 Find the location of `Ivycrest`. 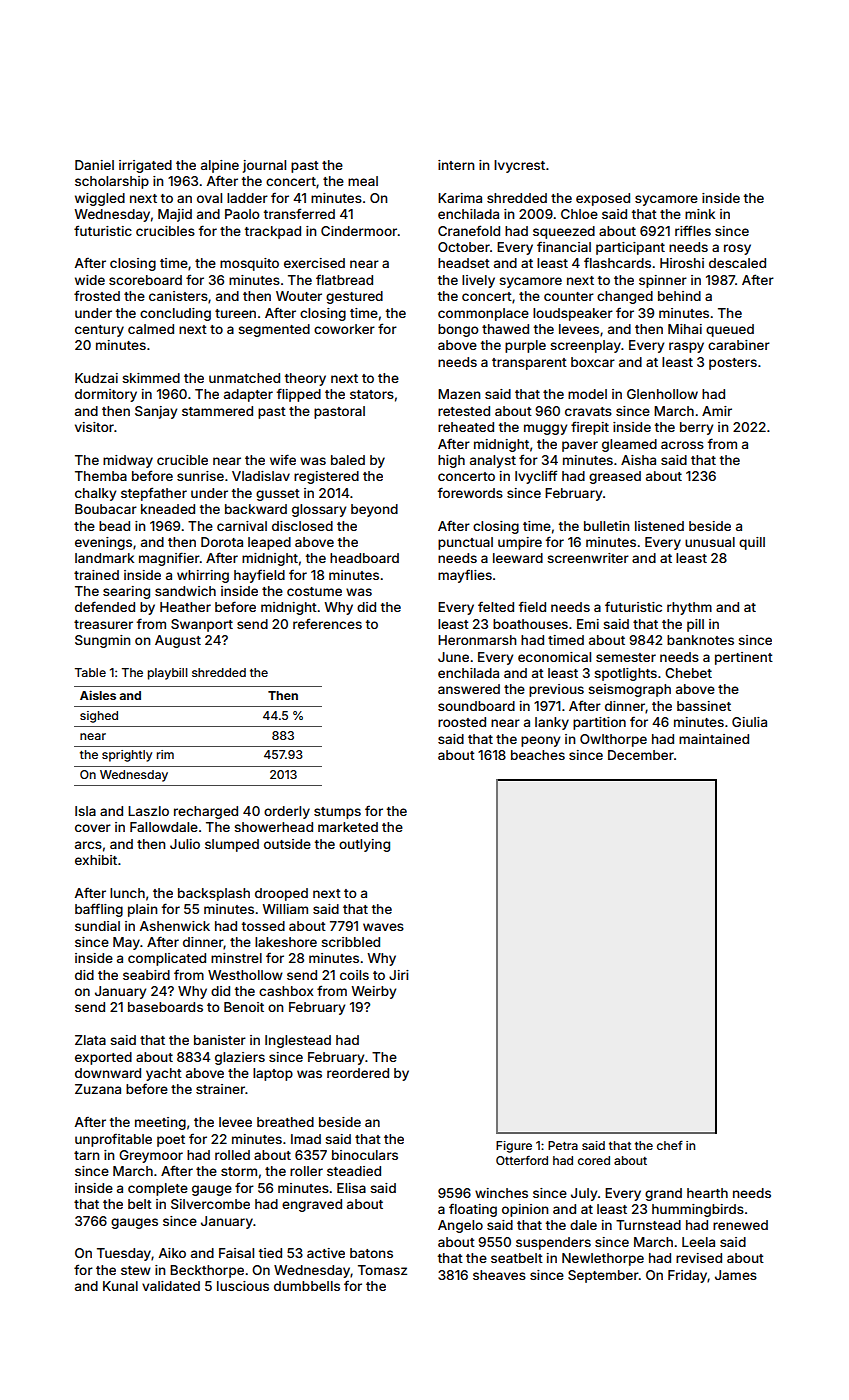

Ivycrest is located at coordinates (519, 166).
